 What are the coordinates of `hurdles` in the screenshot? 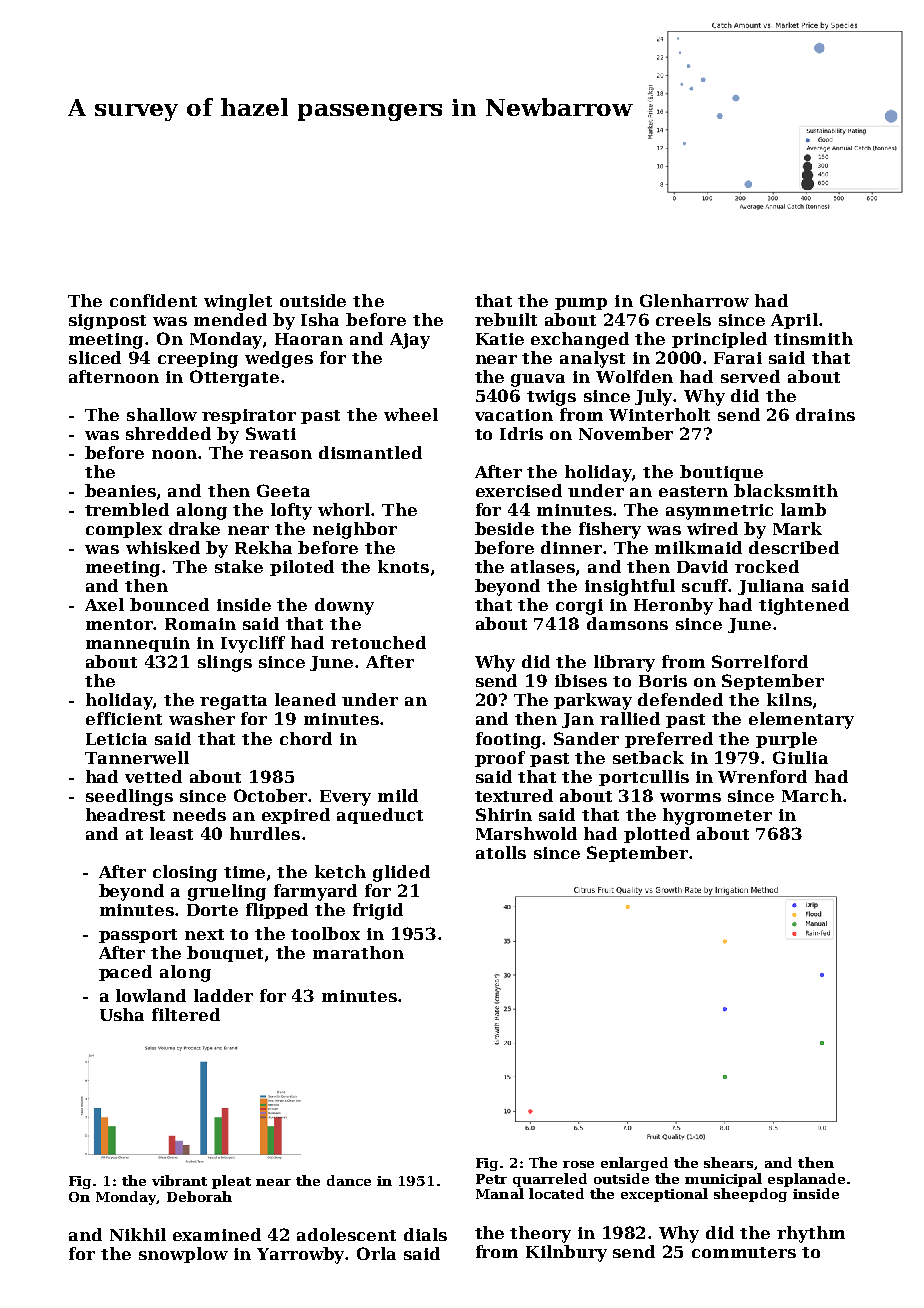 It's located at (265, 833).
